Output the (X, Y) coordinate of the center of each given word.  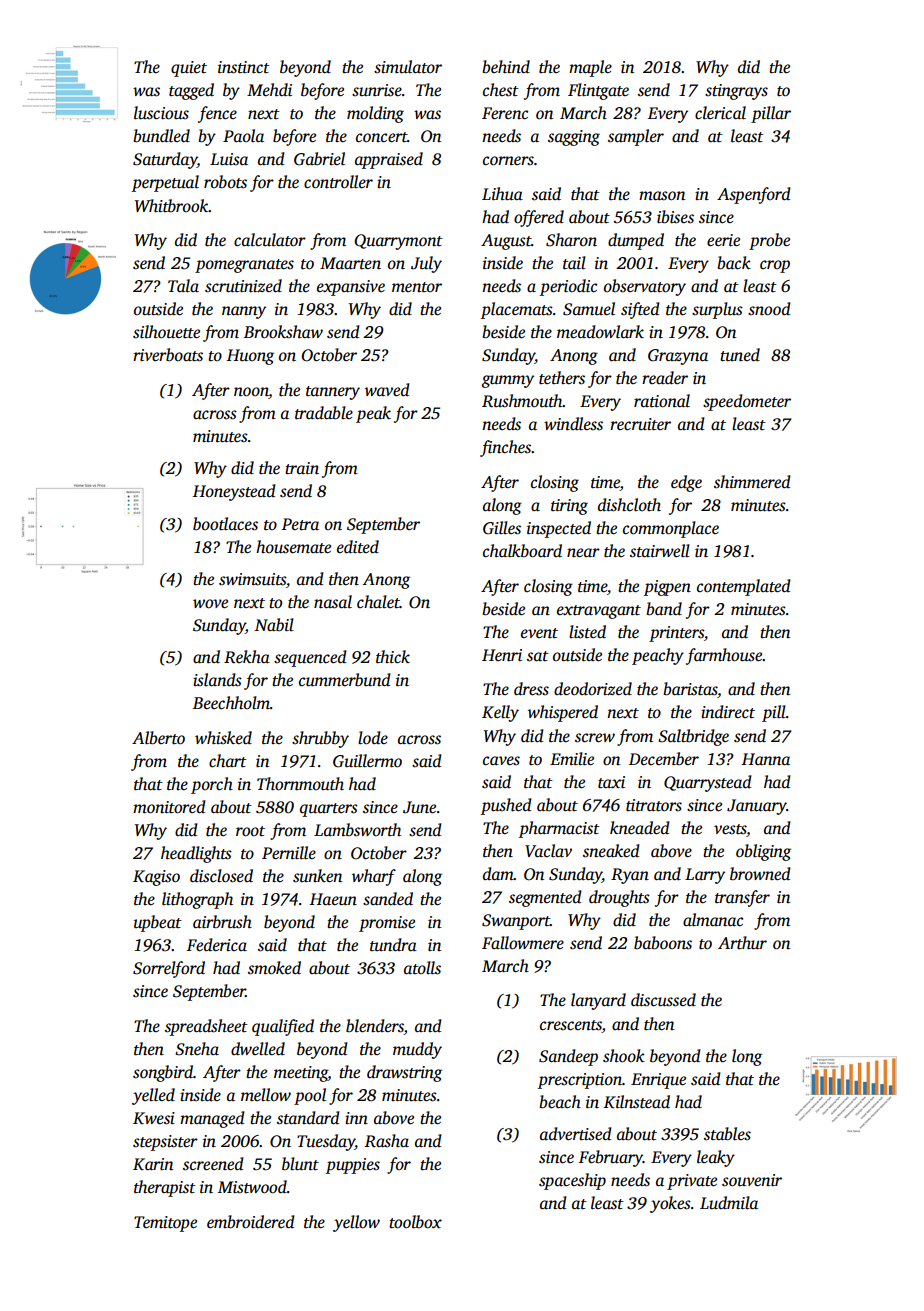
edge (686, 483)
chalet (378, 602)
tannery (333, 393)
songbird (163, 1073)
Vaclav (548, 851)
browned (760, 874)
